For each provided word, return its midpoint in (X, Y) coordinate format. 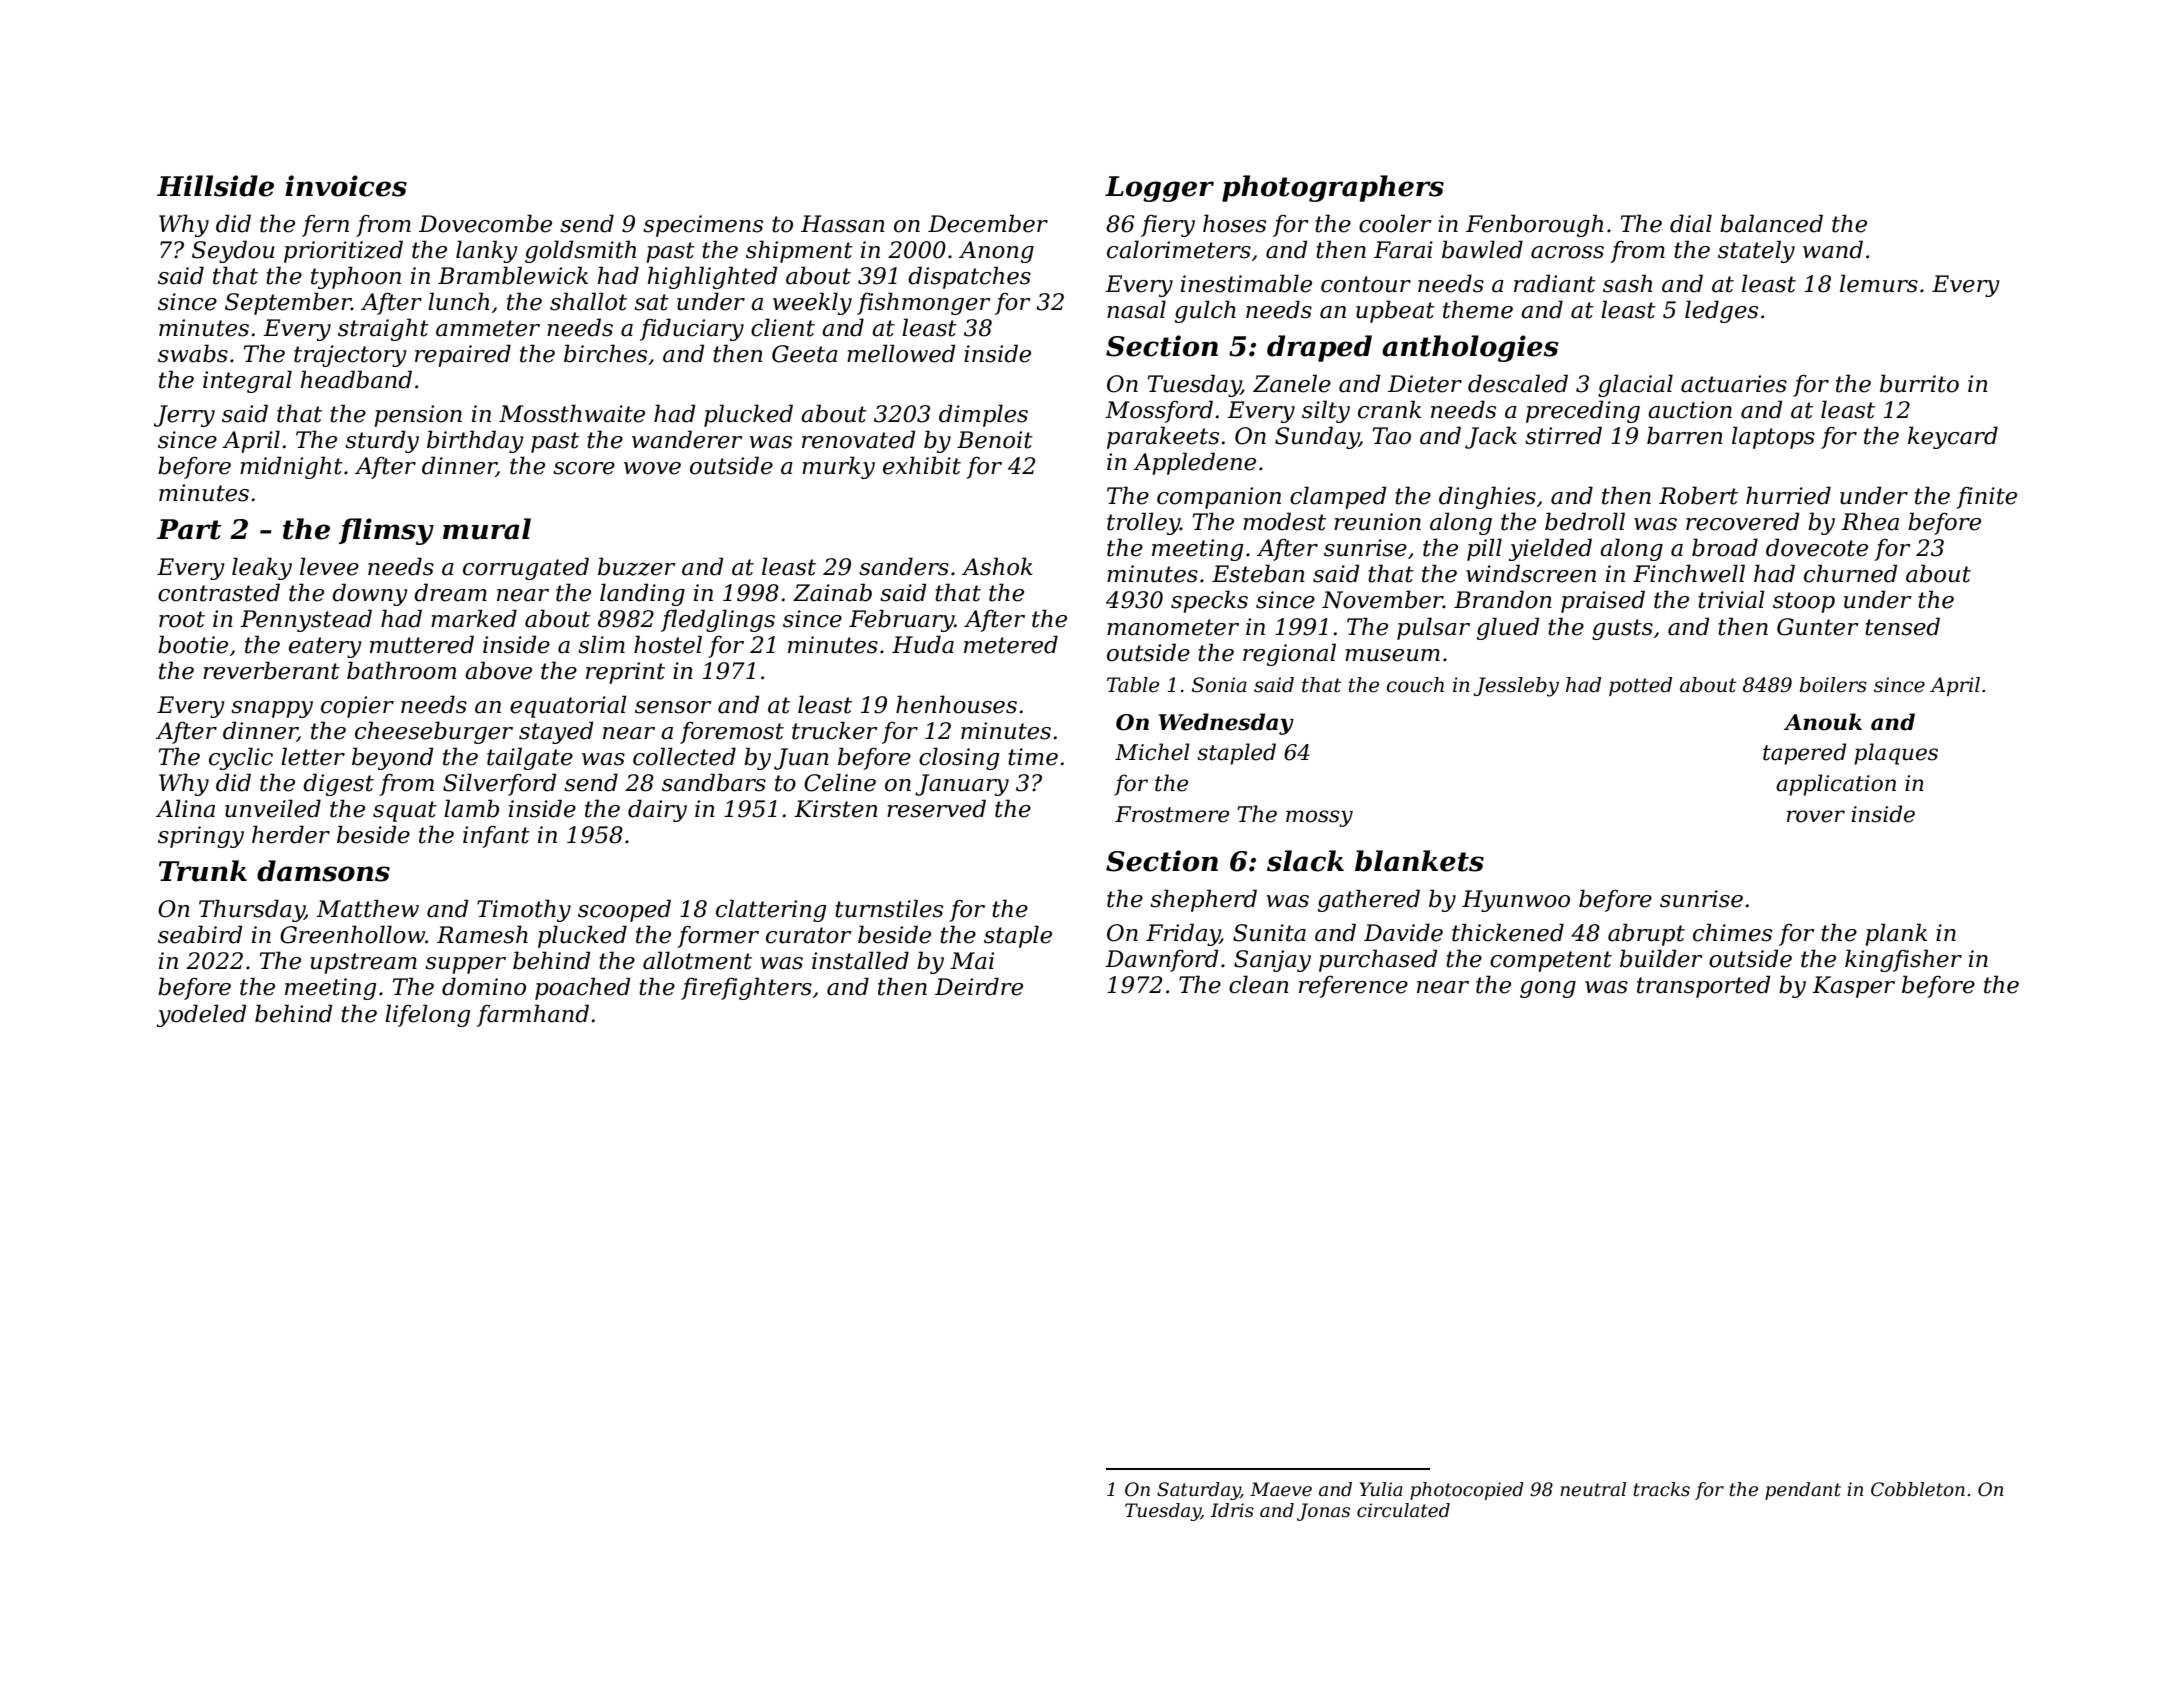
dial (1691, 223)
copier (357, 707)
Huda (923, 644)
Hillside (215, 186)
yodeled (201, 1015)
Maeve (1281, 1489)
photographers (1333, 188)
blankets (1419, 861)
